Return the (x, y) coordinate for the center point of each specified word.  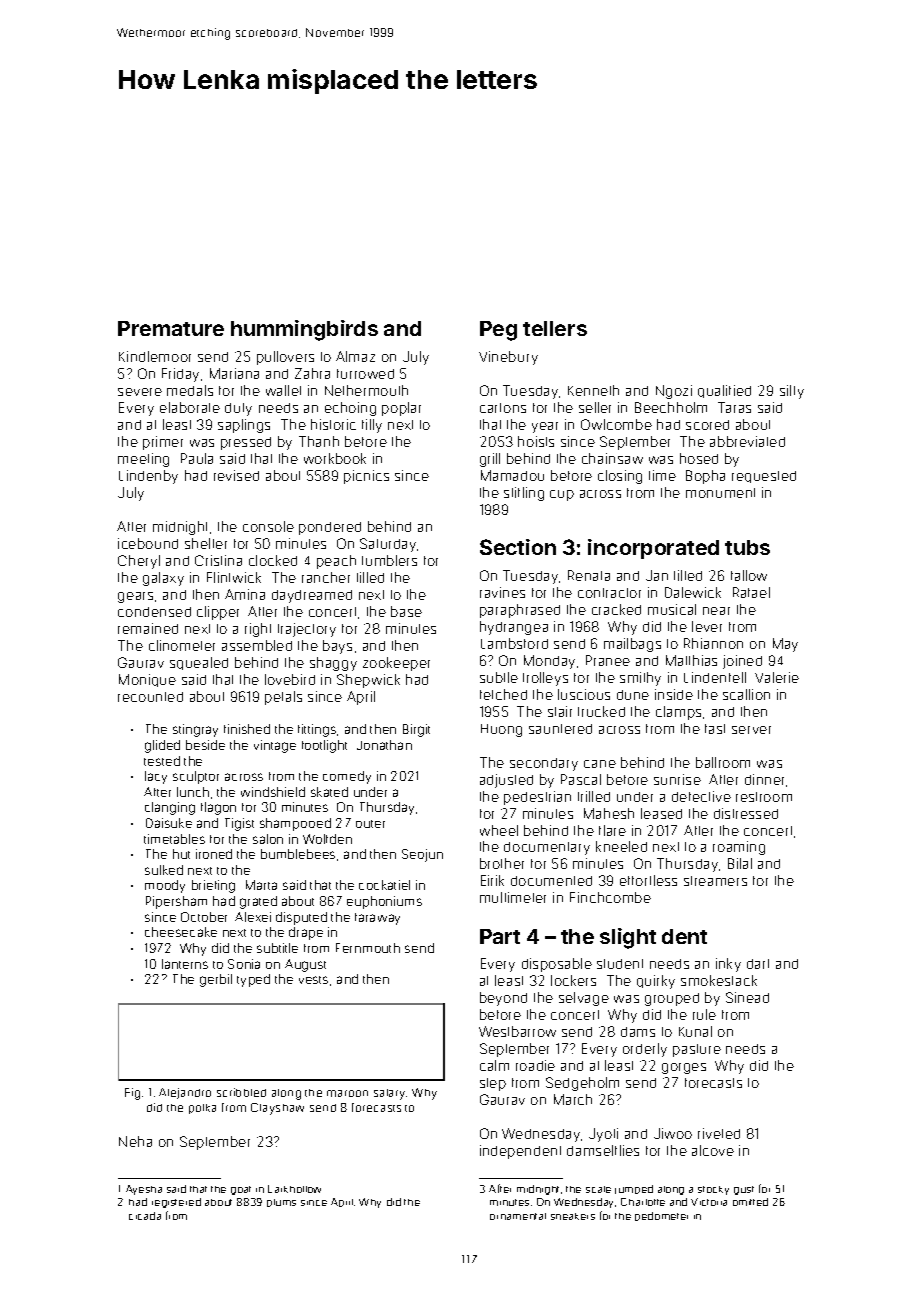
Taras (734, 407)
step (493, 1084)
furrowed (365, 374)
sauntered (560, 729)
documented (551, 881)
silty (792, 392)
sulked (164, 870)
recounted (150, 697)
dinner (764, 779)
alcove (713, 1150)
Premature (171, 328)
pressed (246, 443)
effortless (648, 880)
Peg (498, 331)
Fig (132, 1094)
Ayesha (144, 1190)
